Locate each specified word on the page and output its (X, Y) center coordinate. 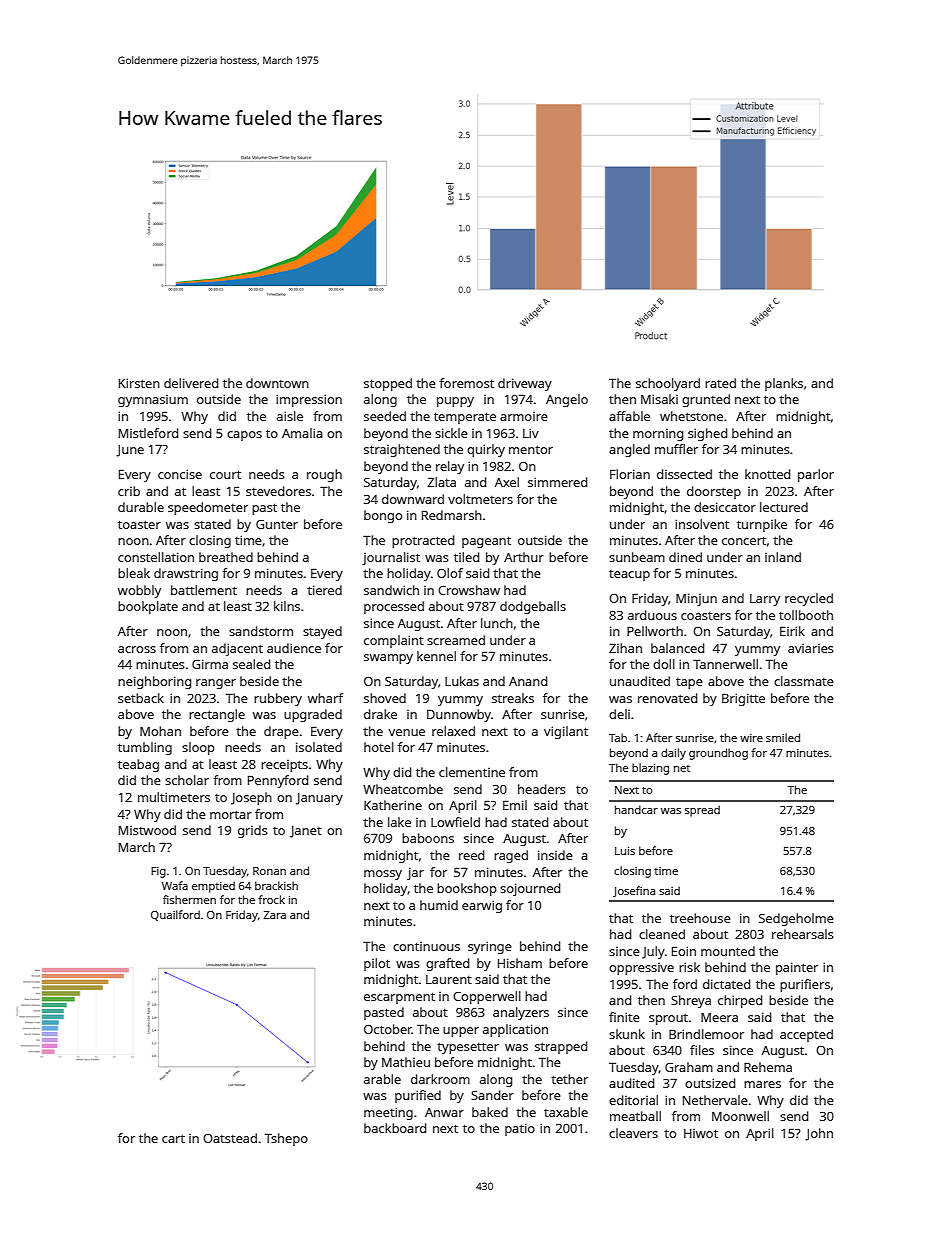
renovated (667, 698)
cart (173, 1138)
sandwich (391, 590)
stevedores (278, 491)
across (137, 649)
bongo (383, 516)
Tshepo (286, 1139)
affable (629, 416)
